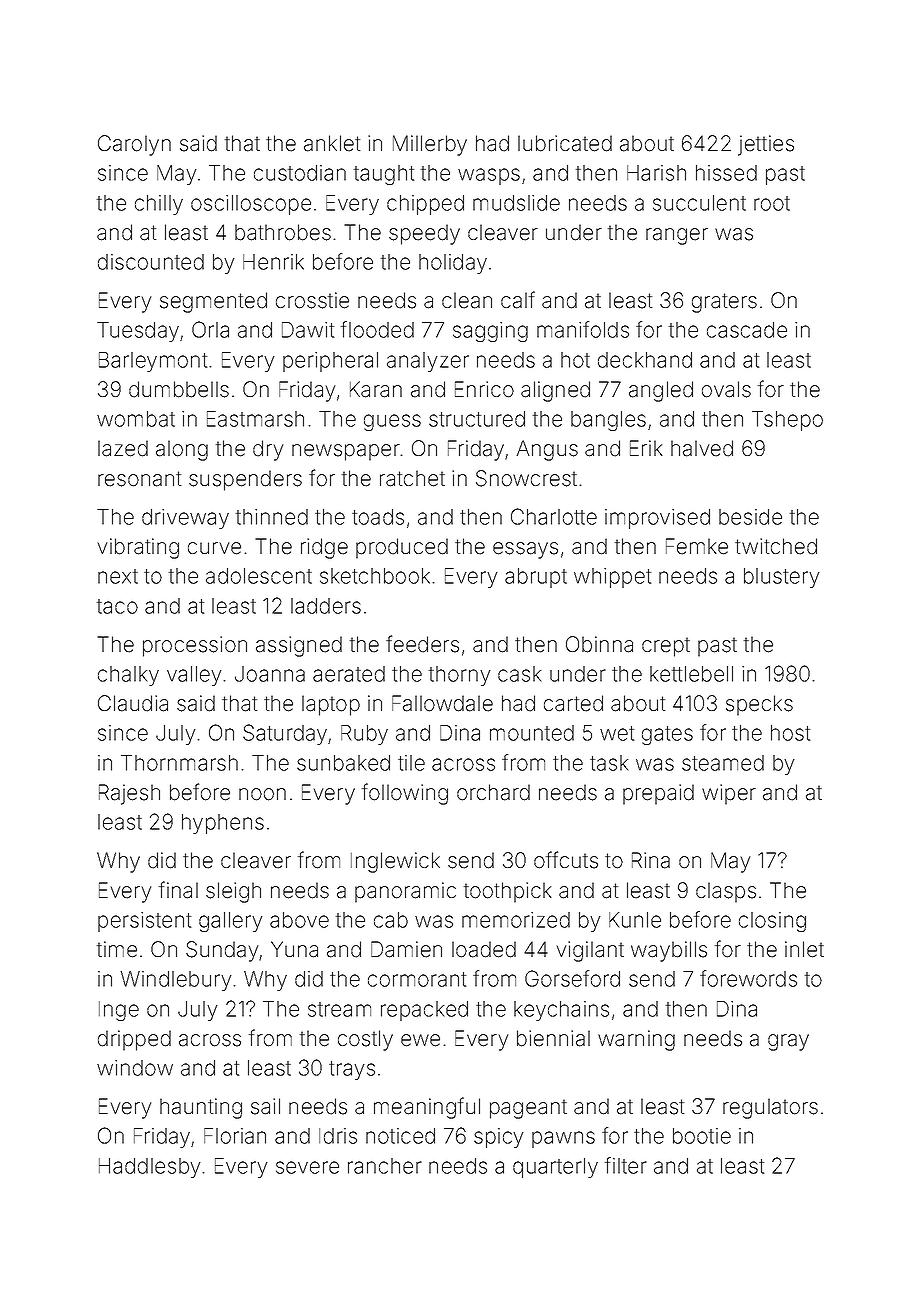 The height and width of the page is (1311, 924). I want to click on haunting, so click(201, 1108).
